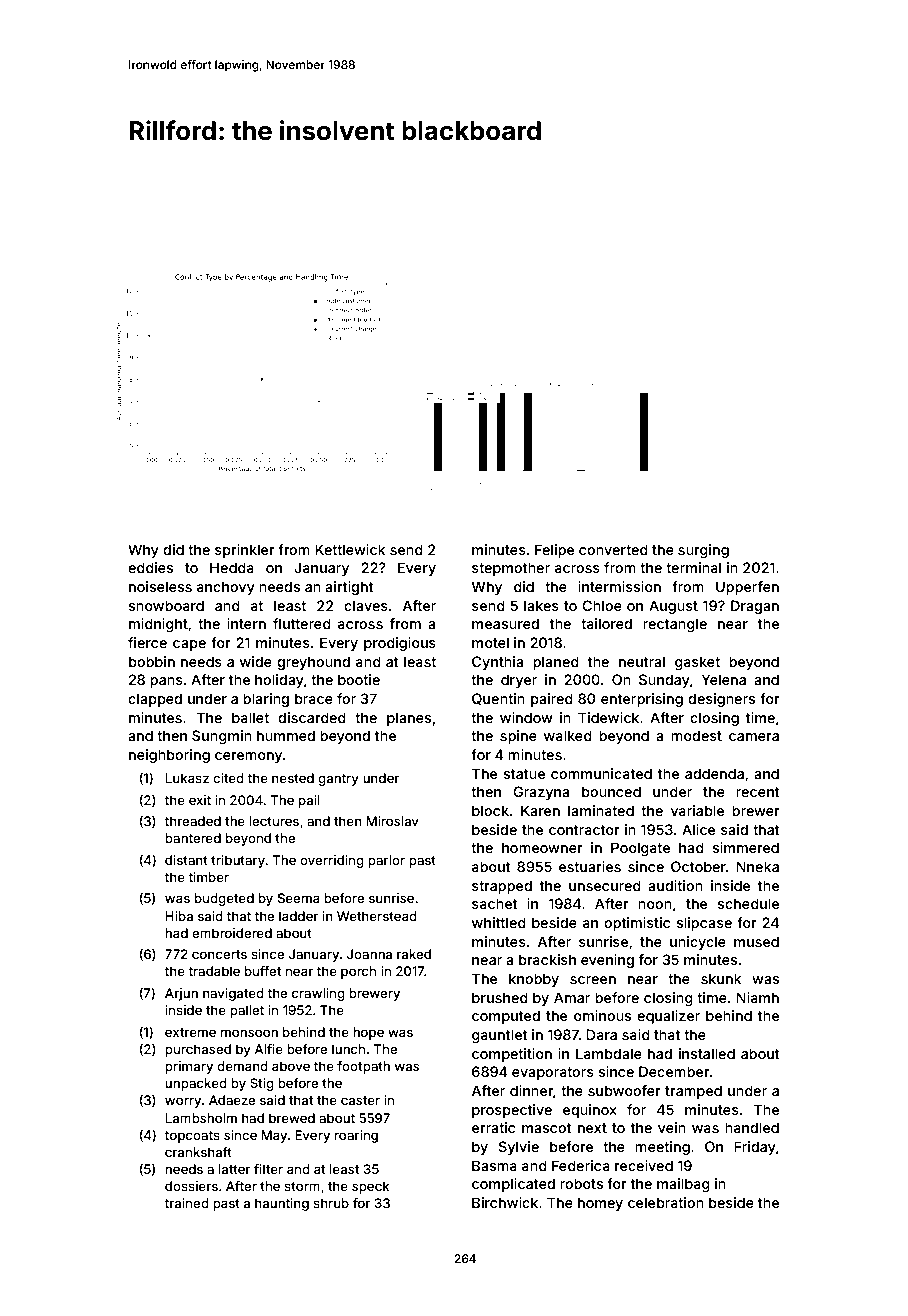 The image size is (908, 1316). Describe the element at coordinates (675, 625) in the screenshot. I see `rectangle` at that location.
